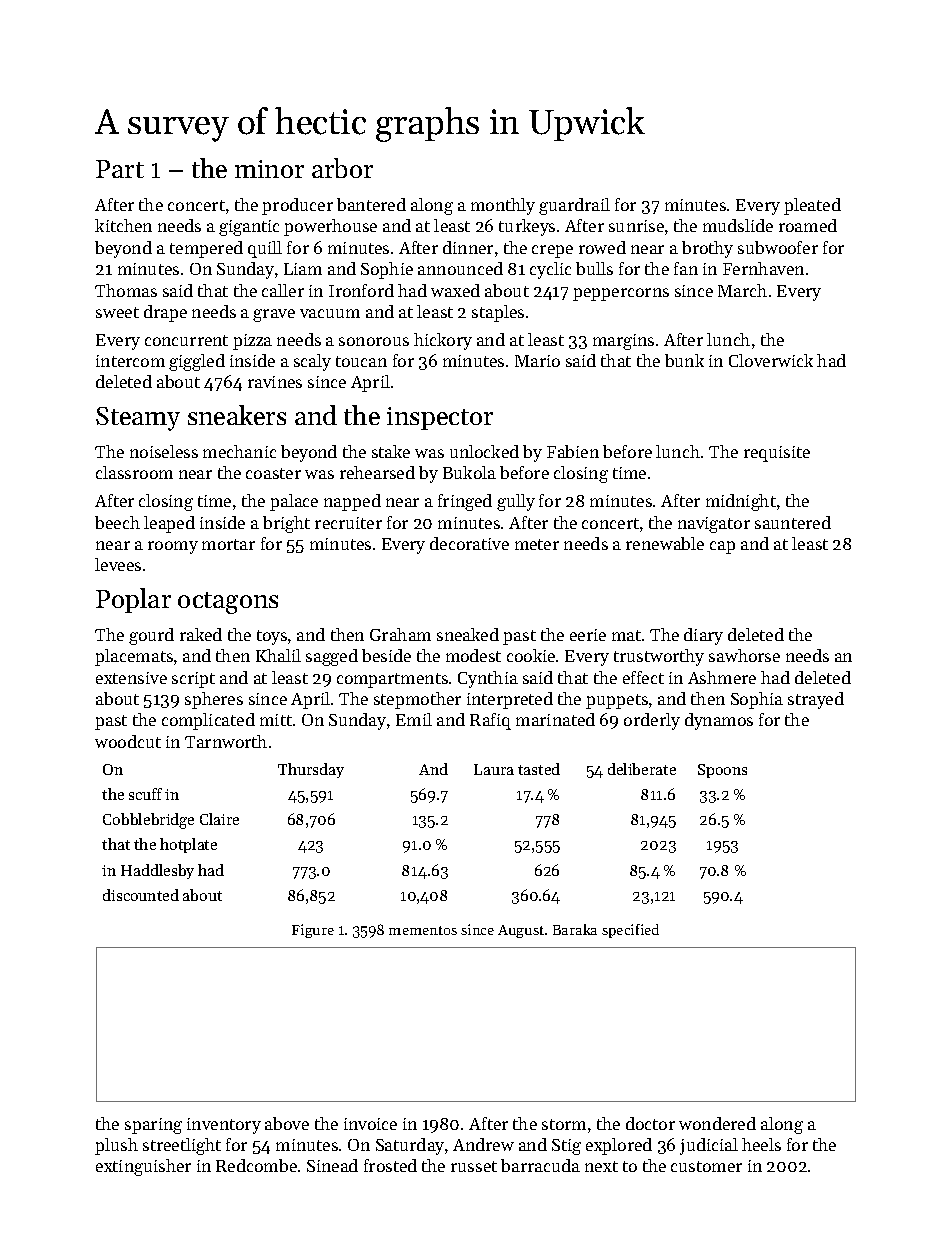 This screenshot has width=952, height=1233. Describe the element at coordinates (636, 226) in the screenshot. I see `sunrise` at that location.
